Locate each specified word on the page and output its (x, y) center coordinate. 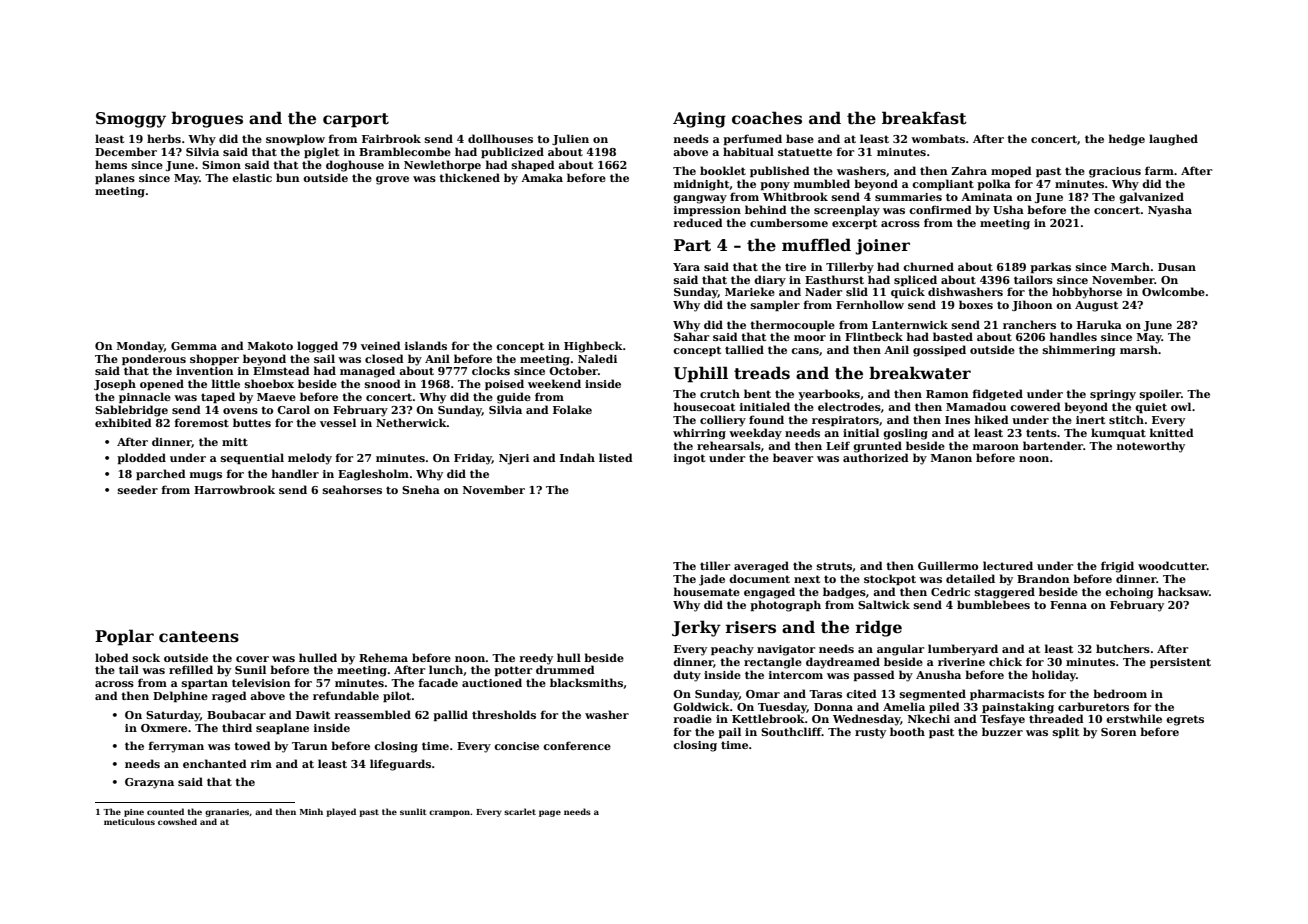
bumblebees (993, 604)
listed (616, 457)
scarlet (520, 811)
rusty (870, 733)
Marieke (750, 291)
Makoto (270, 345)
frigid (1117, 567)
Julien (570, 139)
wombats (938, 138)
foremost (202, 422)
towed (252, 745)
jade (712, 580)
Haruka (1099, 324)
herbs (164, 138)
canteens (199, 637)
